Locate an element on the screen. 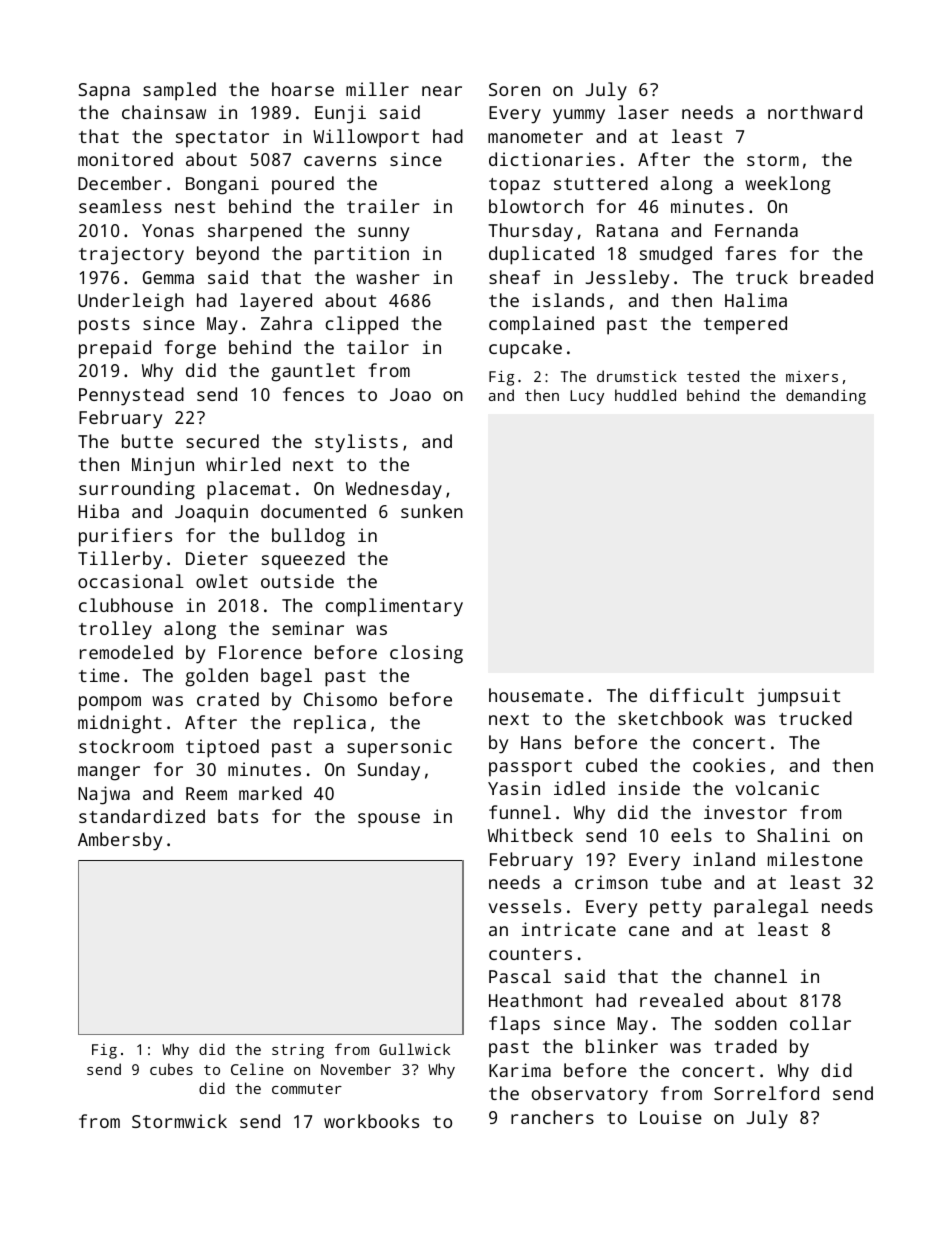 Image resolution: width=952 pixels, height=1233 pixels. eels is located at coordinates (691, 835).
